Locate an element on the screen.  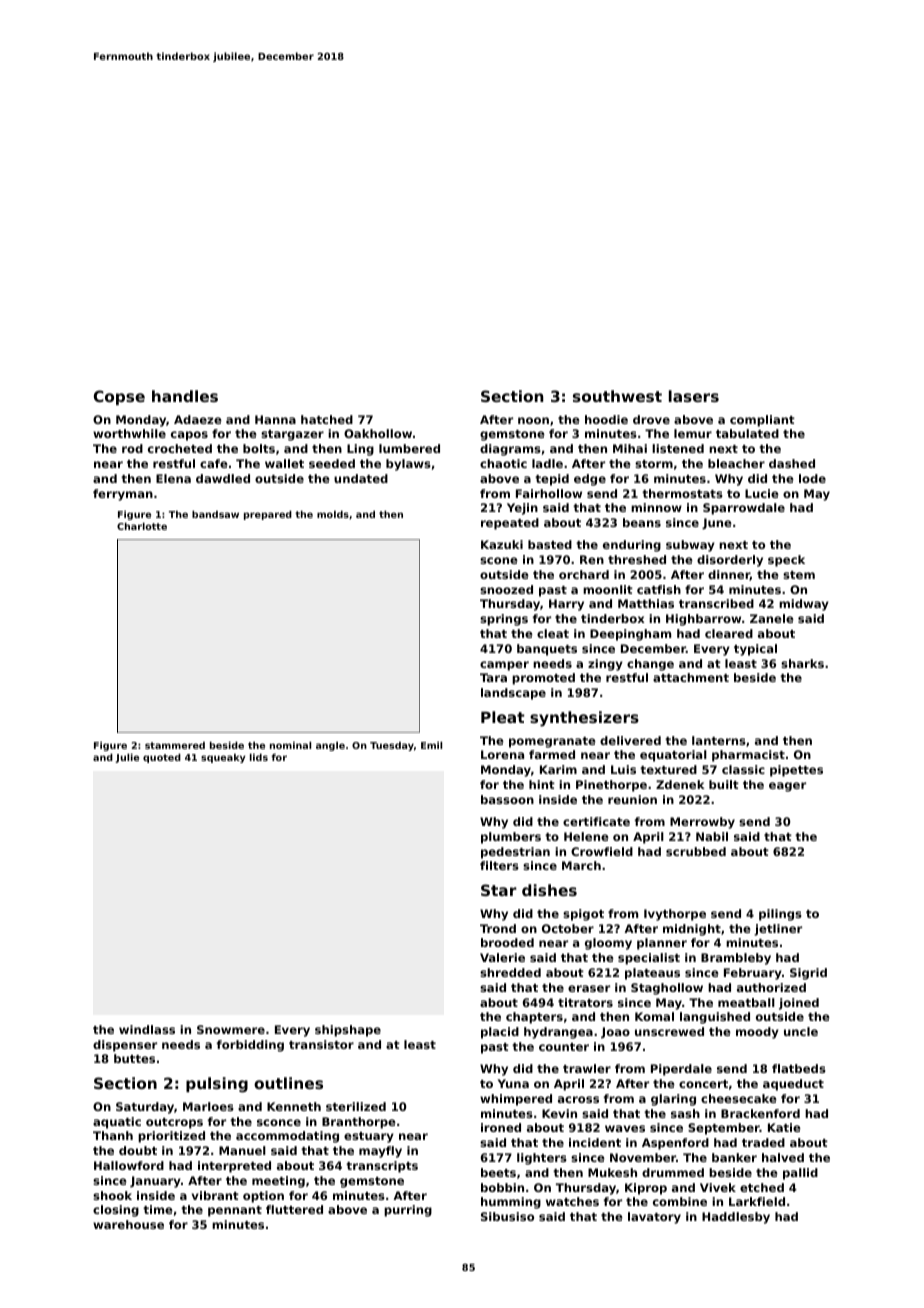
Thanh is located at coordinates (113, 1135).
